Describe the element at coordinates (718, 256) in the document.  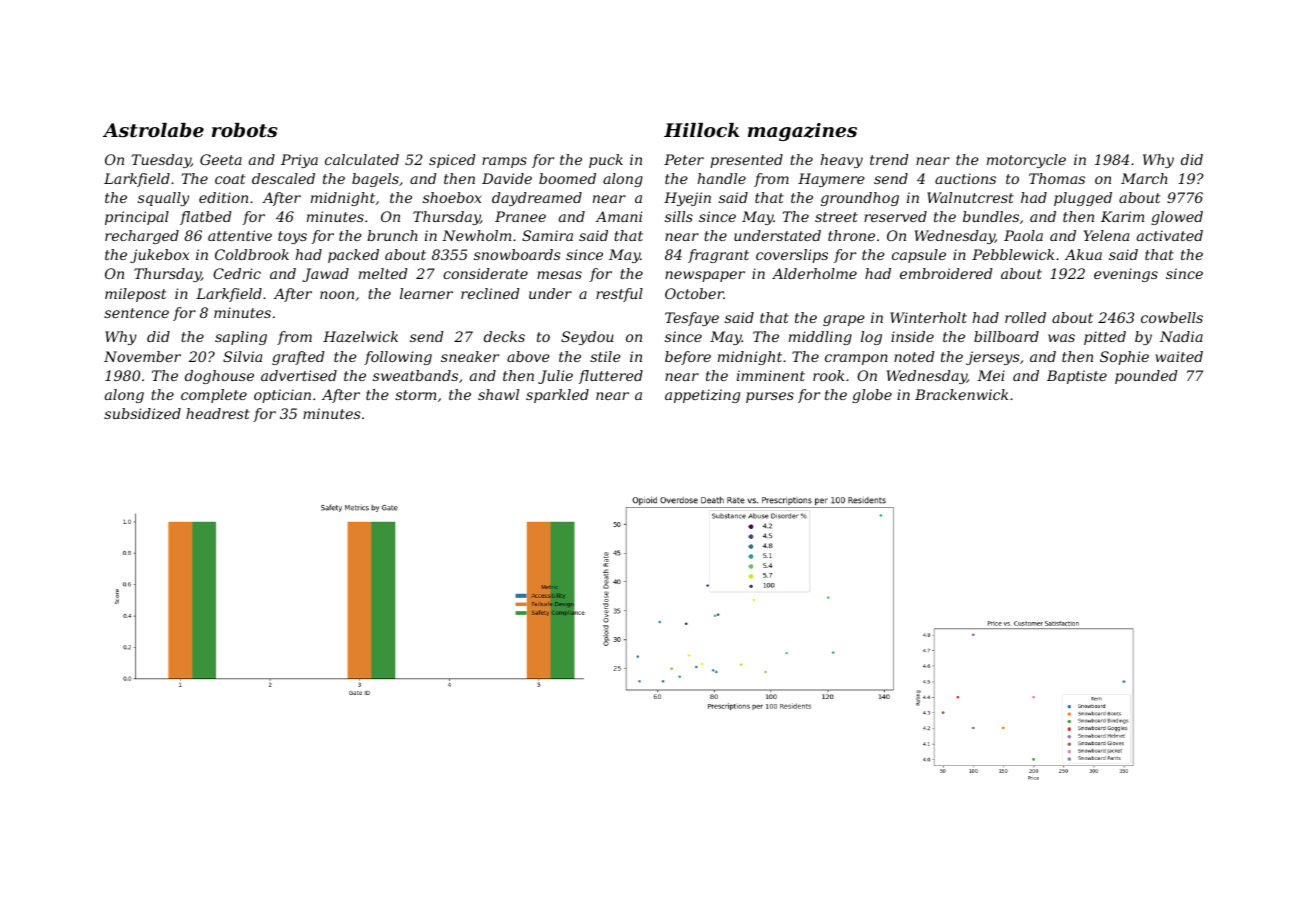
I see `fragrant` at that location.
